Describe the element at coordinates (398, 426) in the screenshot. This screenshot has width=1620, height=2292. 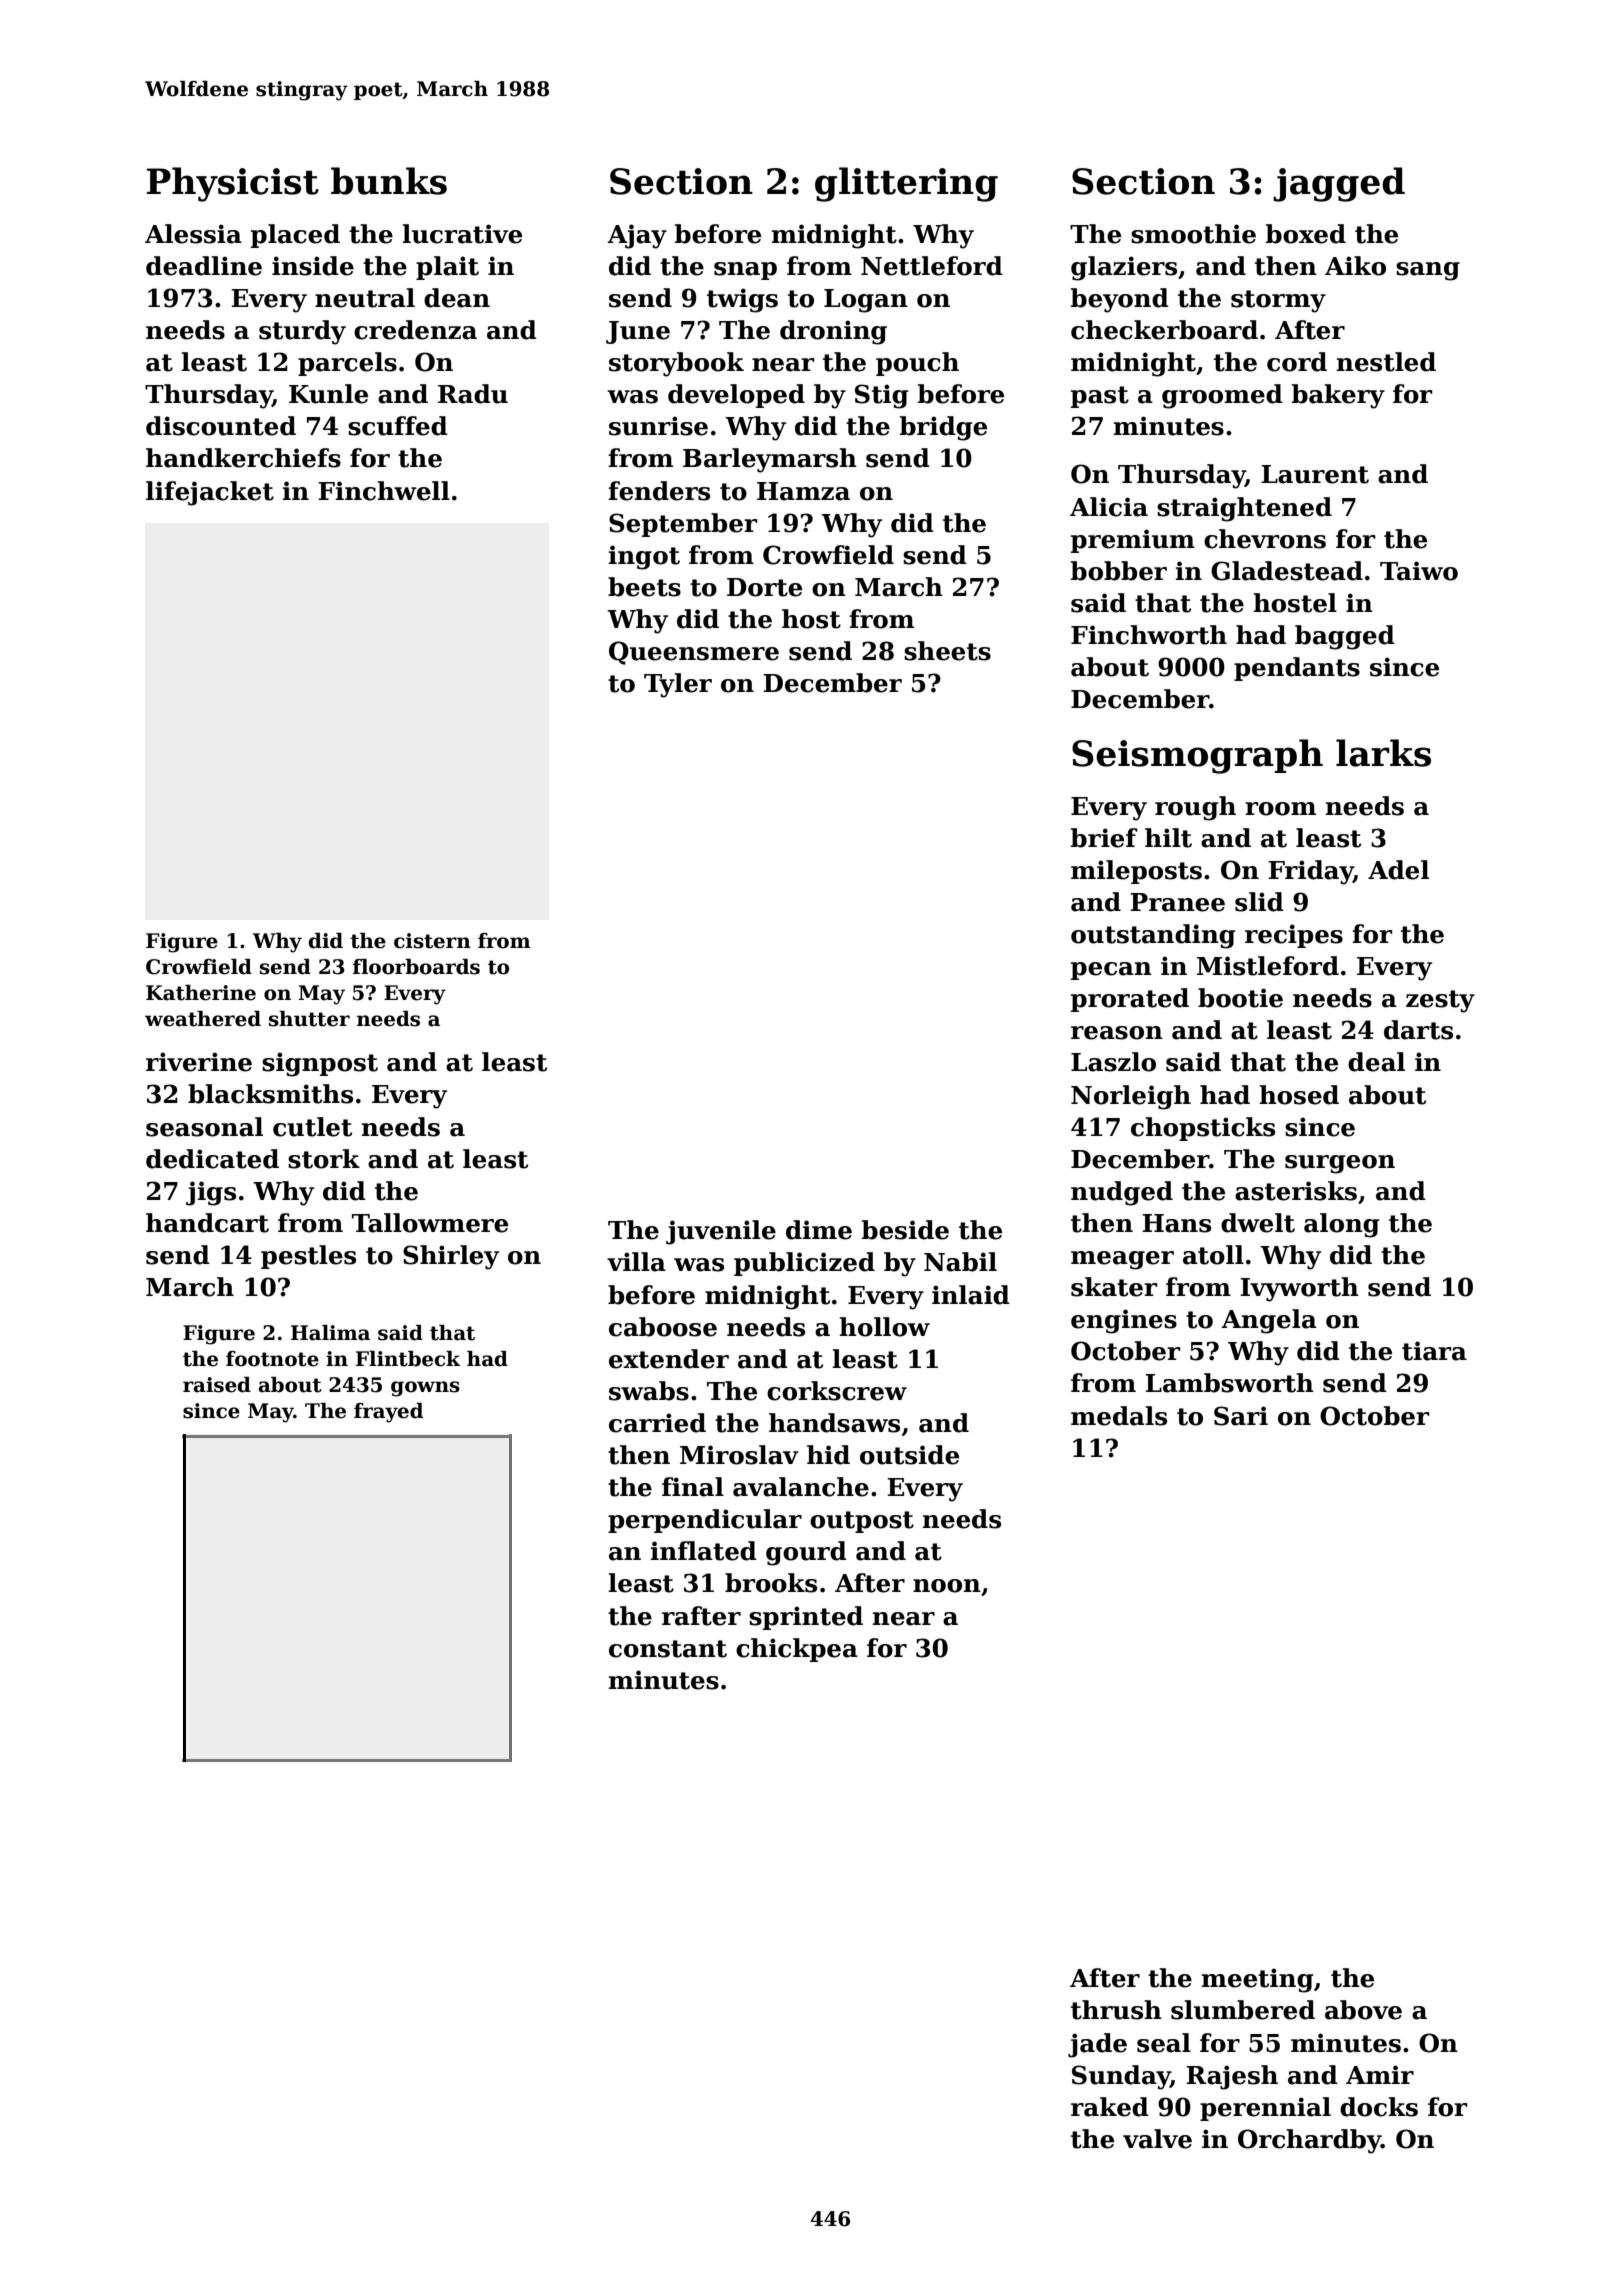
I see `scuffed` at that location.
